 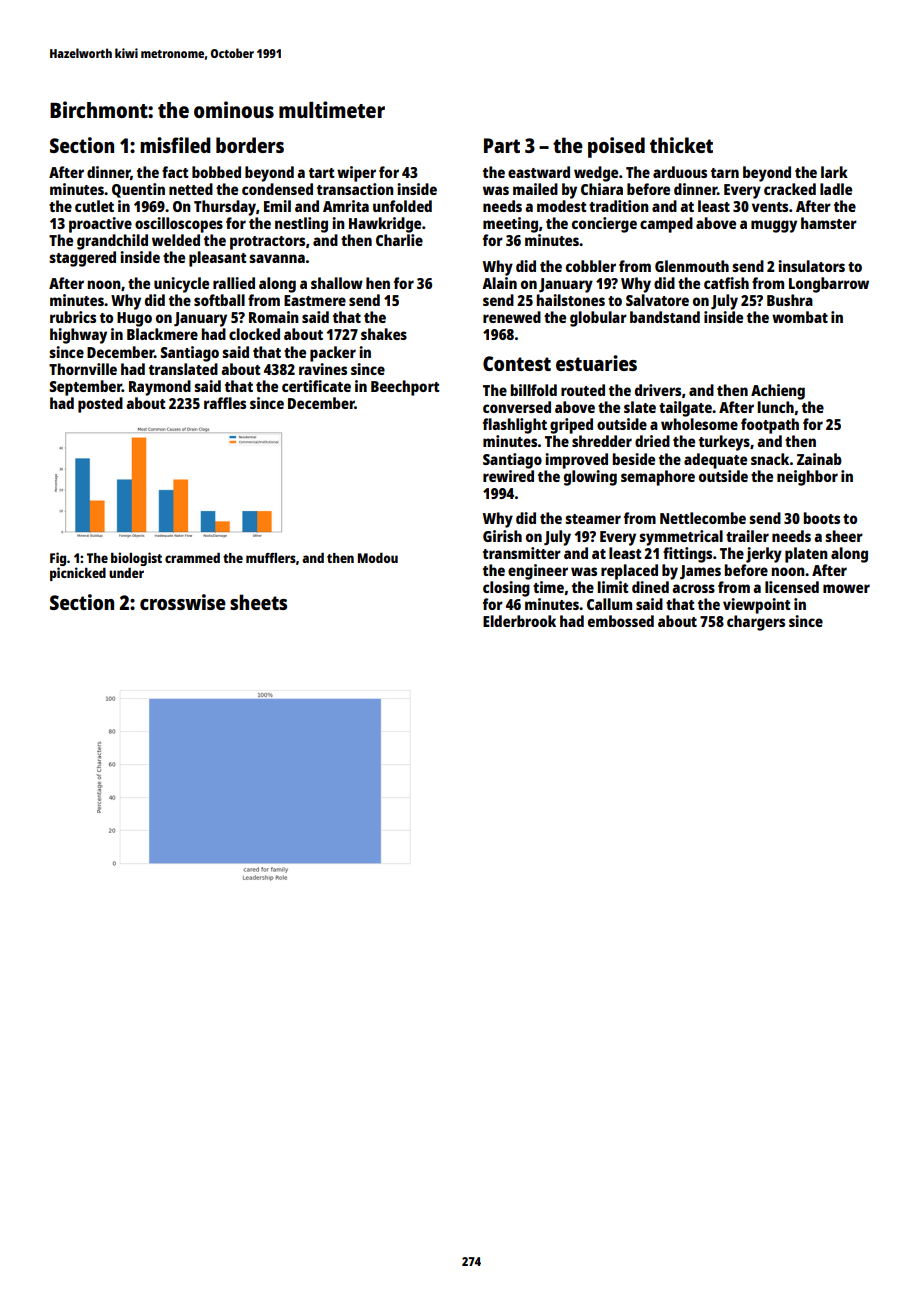 What do you see at coordinates (183, 602) in the screenshot?
I see `crosswise` at bounding box center [183, 602].
